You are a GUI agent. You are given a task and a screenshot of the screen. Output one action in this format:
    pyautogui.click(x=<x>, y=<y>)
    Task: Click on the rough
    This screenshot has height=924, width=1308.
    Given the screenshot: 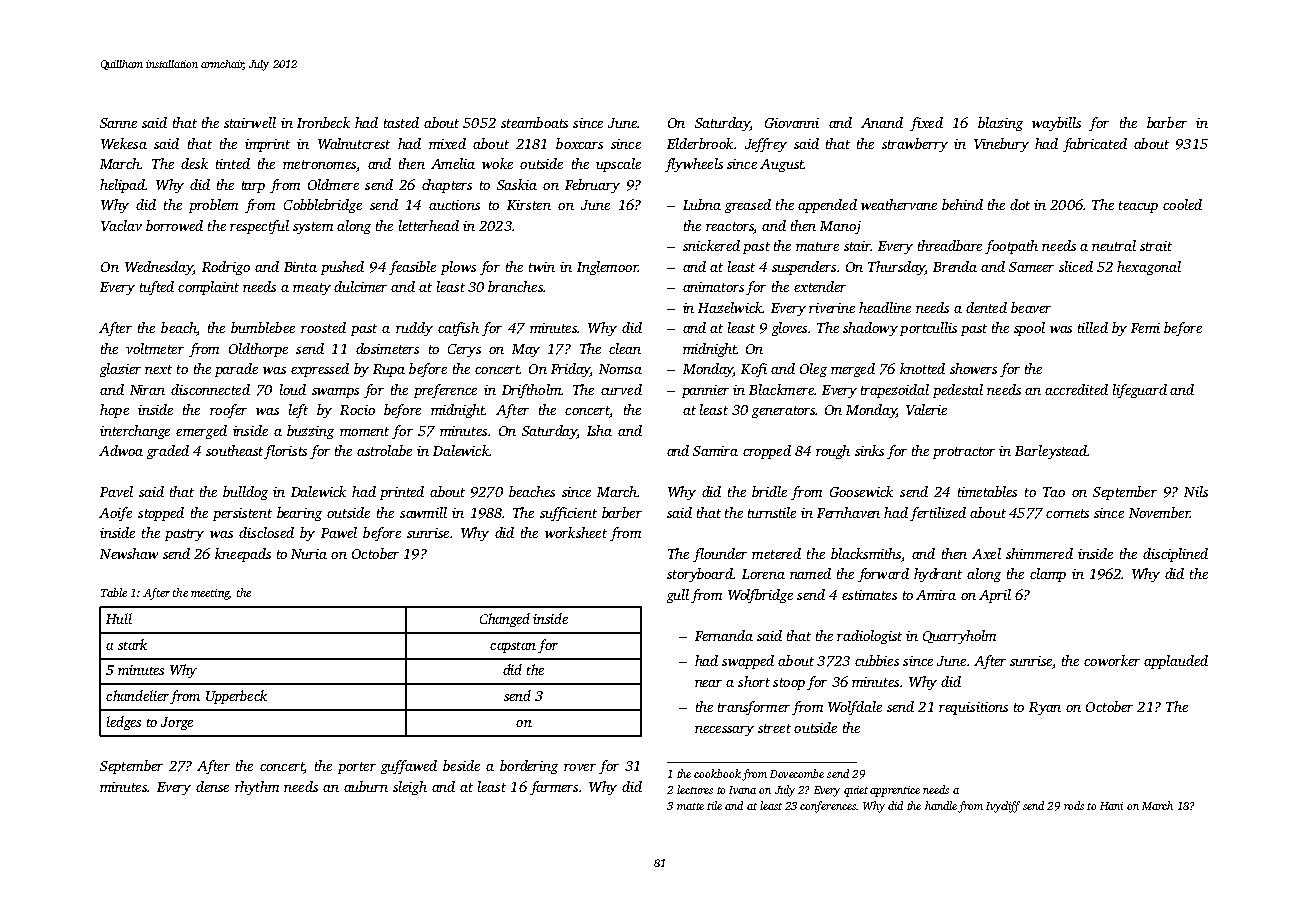 What is the action you would take?
    pyautogui.click(x=833, y=452)
